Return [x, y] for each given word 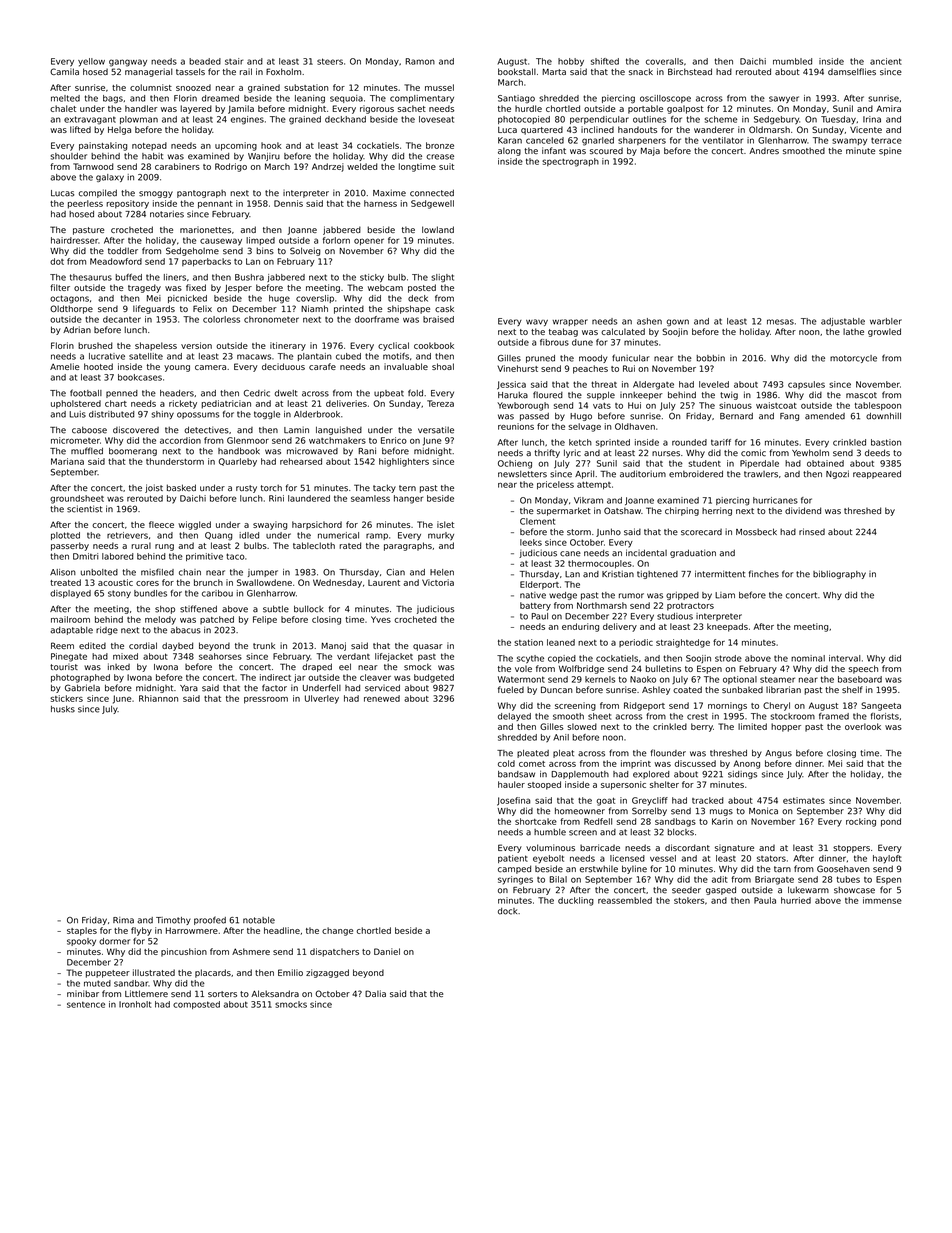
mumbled [792, 61]
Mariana [67, 461]
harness [380, 203]
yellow [91, 62]
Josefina [513, 801]
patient [513, 859]
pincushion [184, 952]
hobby [571, 62]
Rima [123, 920]
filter [60, 287]
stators [771, 858]
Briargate [774, 880]
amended [825, 416]
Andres [764, 151]
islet [445, 524]
